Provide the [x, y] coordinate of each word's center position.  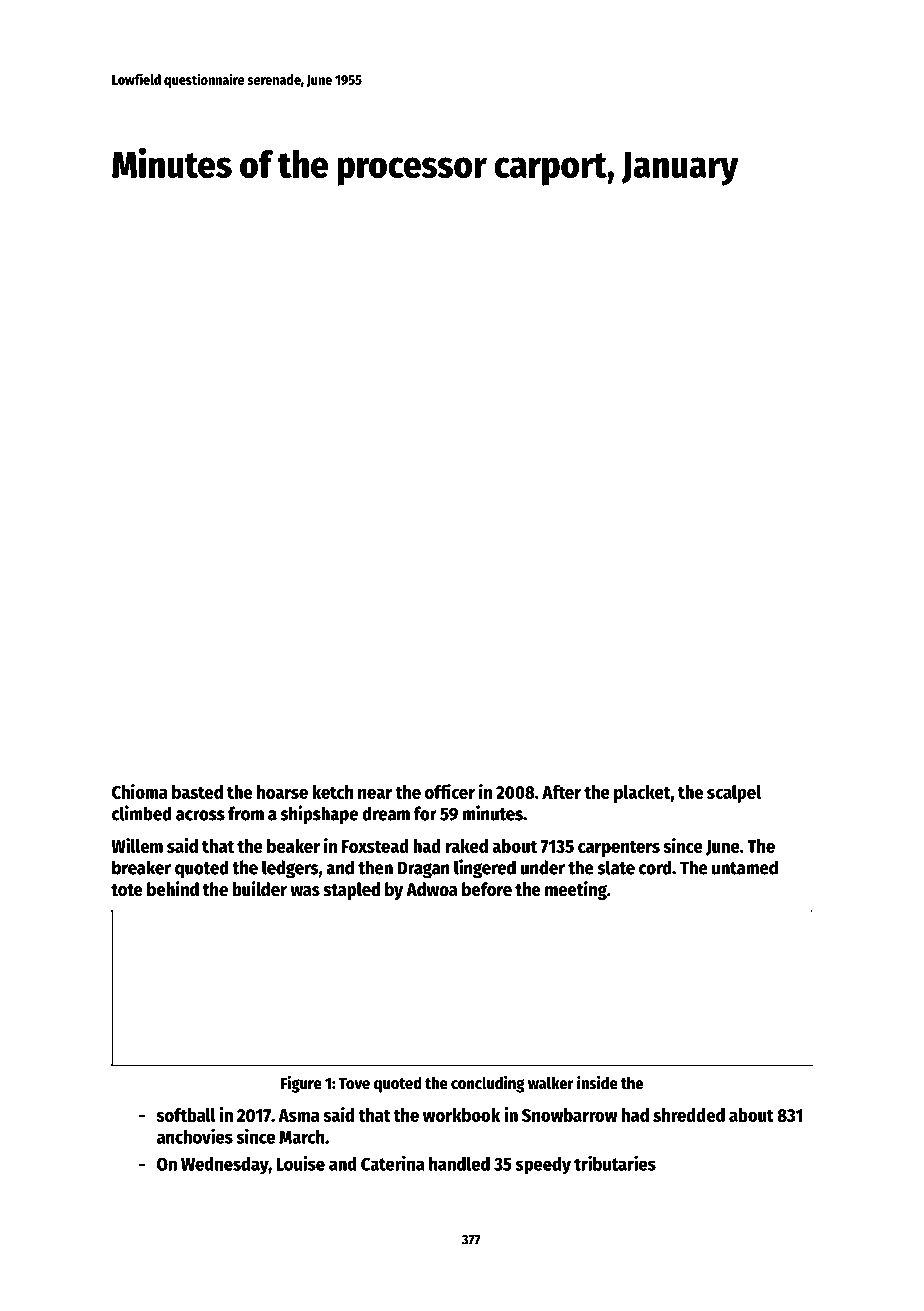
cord [655, 867]
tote [127, 890]
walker [551, 1083]
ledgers [290, 869]
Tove [354, 1084]
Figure [301, 1084]
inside [597, 1083]
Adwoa [432, 889]
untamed [745, 867]
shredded [689, 1115]
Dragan [423, 870]
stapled [351, 891]
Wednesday [225, 1165]
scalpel [734, 794]
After [561, 792]
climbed [142, 813]
